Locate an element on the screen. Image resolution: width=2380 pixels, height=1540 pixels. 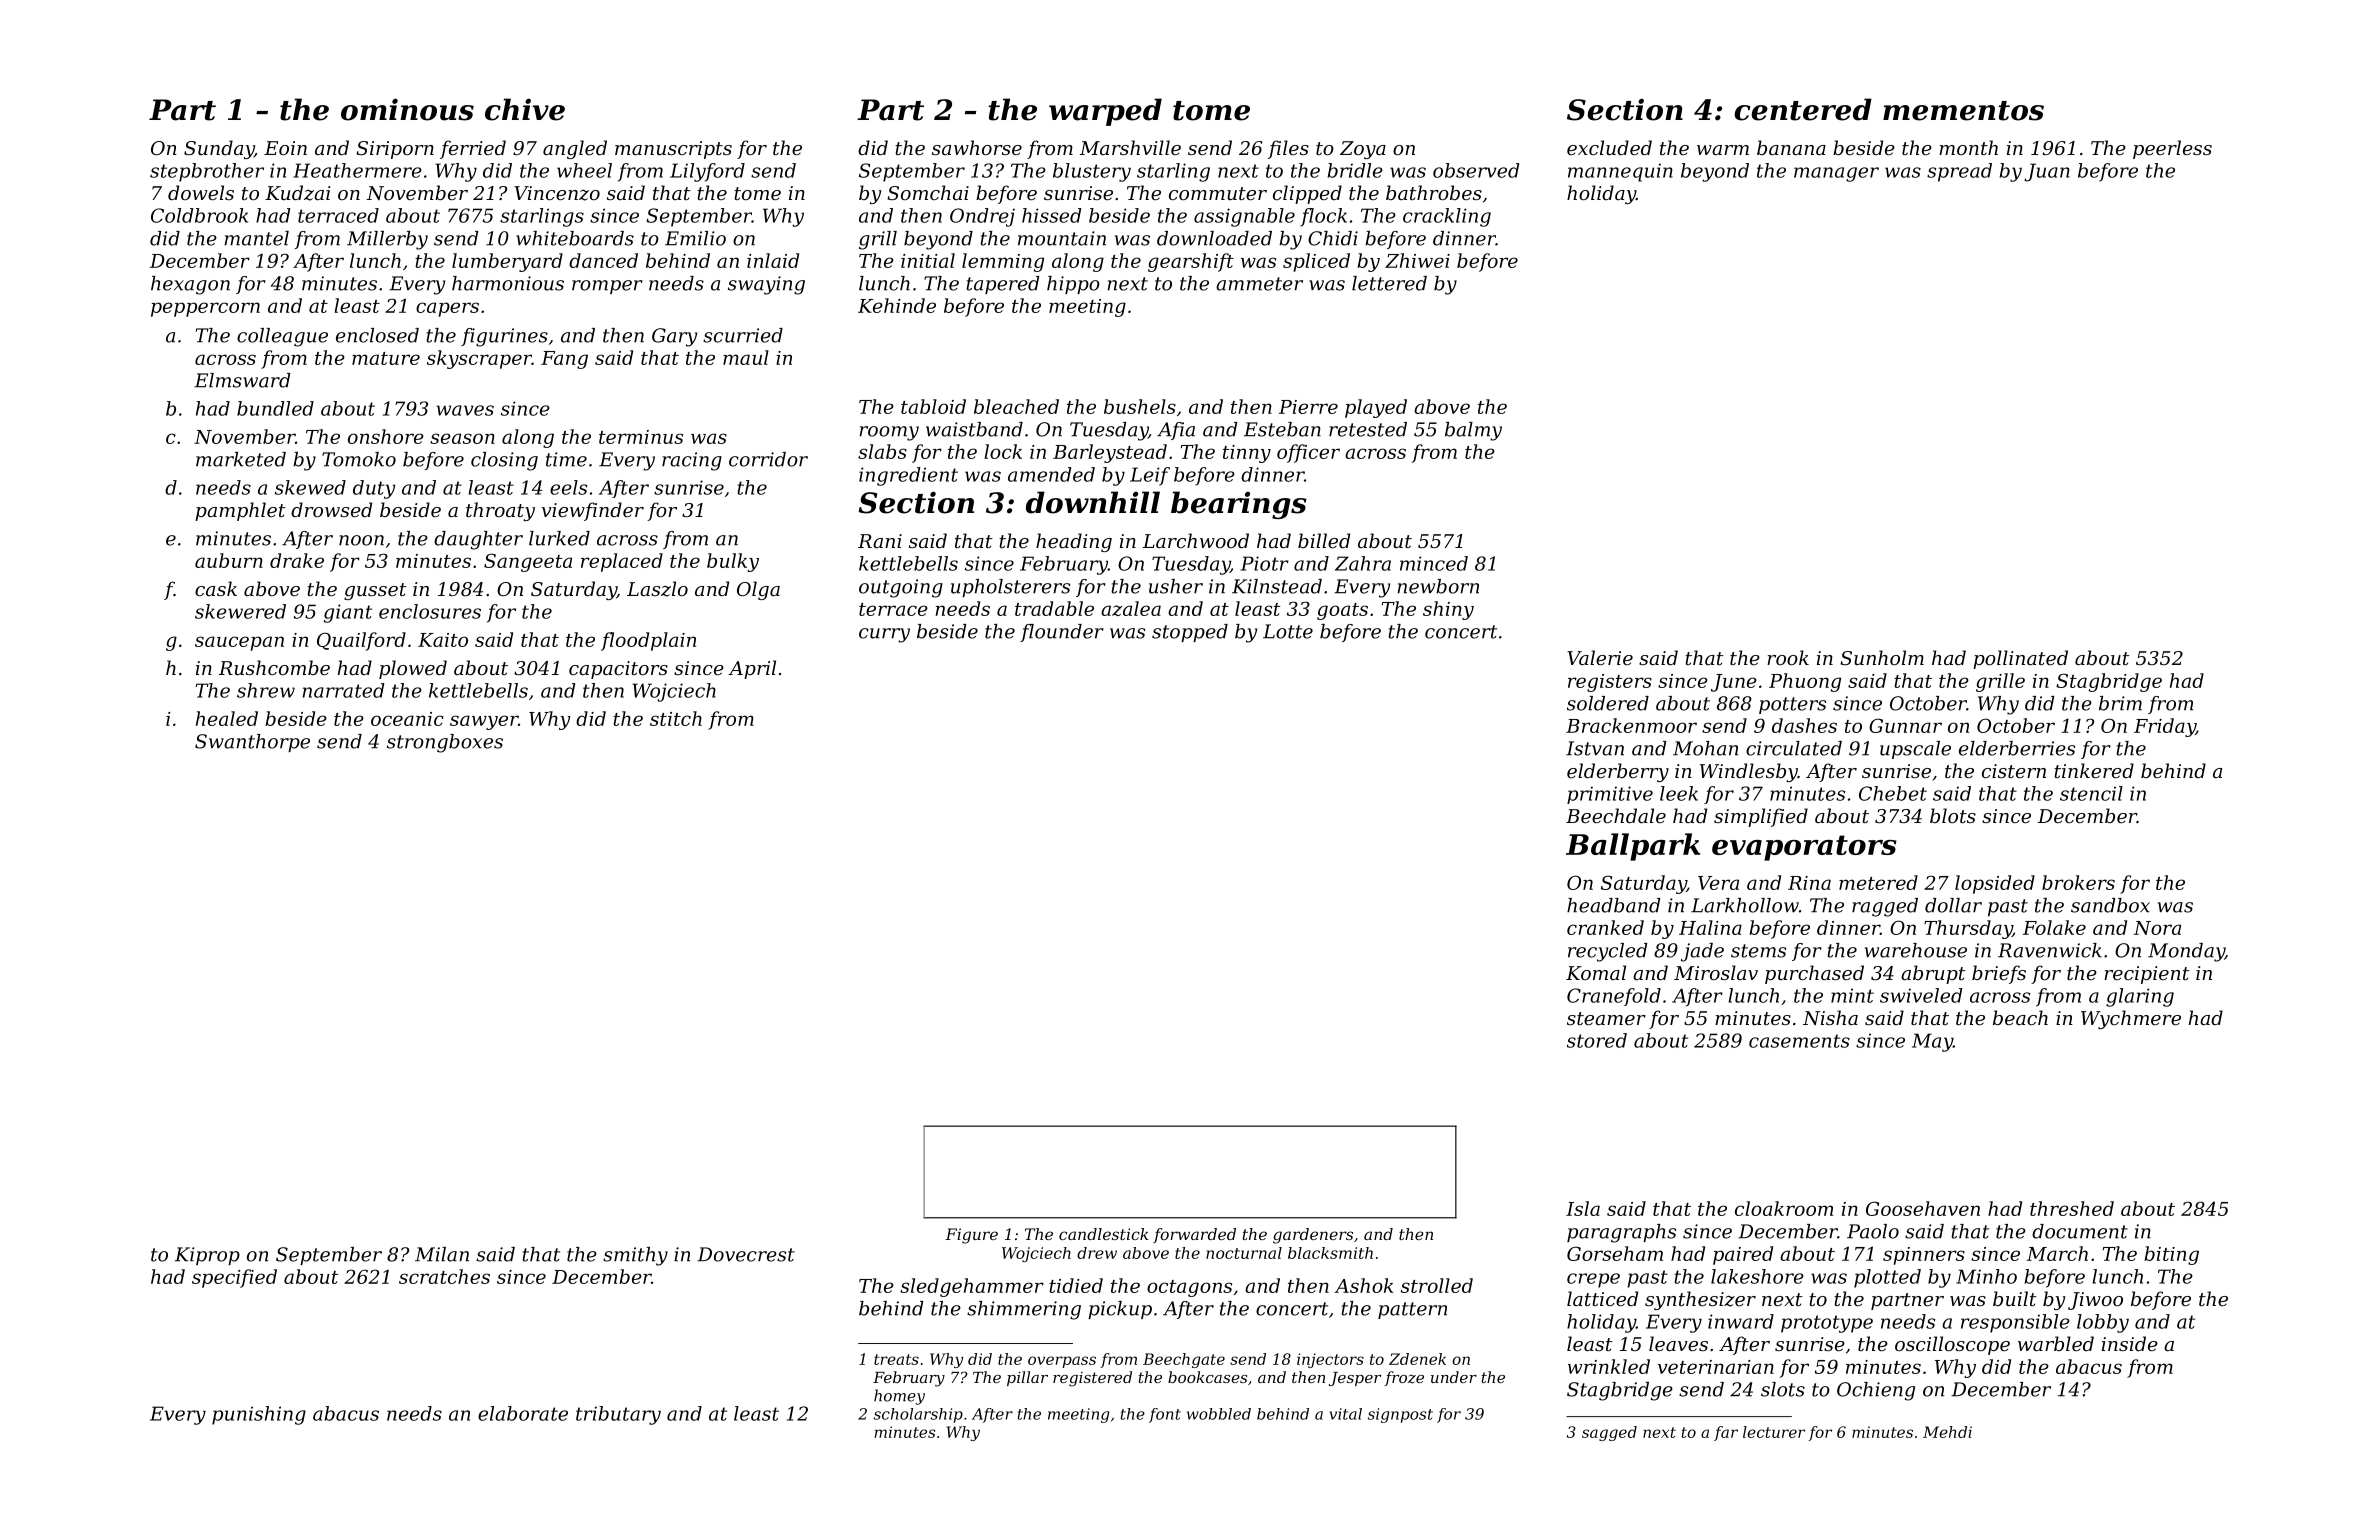
ominous is located at coordinates (407, 109).
